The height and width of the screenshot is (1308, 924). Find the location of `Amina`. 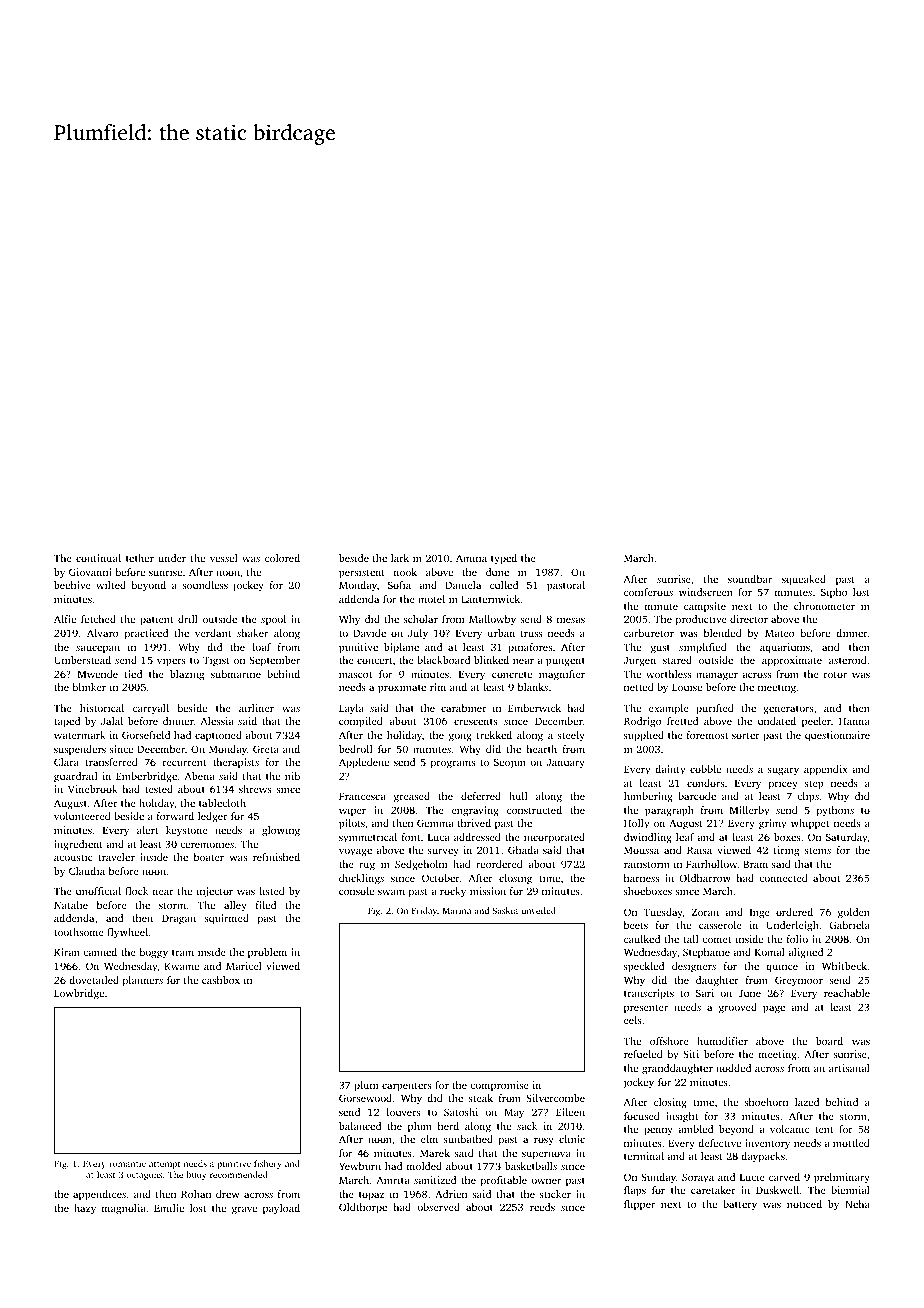

Amina is located at coordinates (471, 558).
